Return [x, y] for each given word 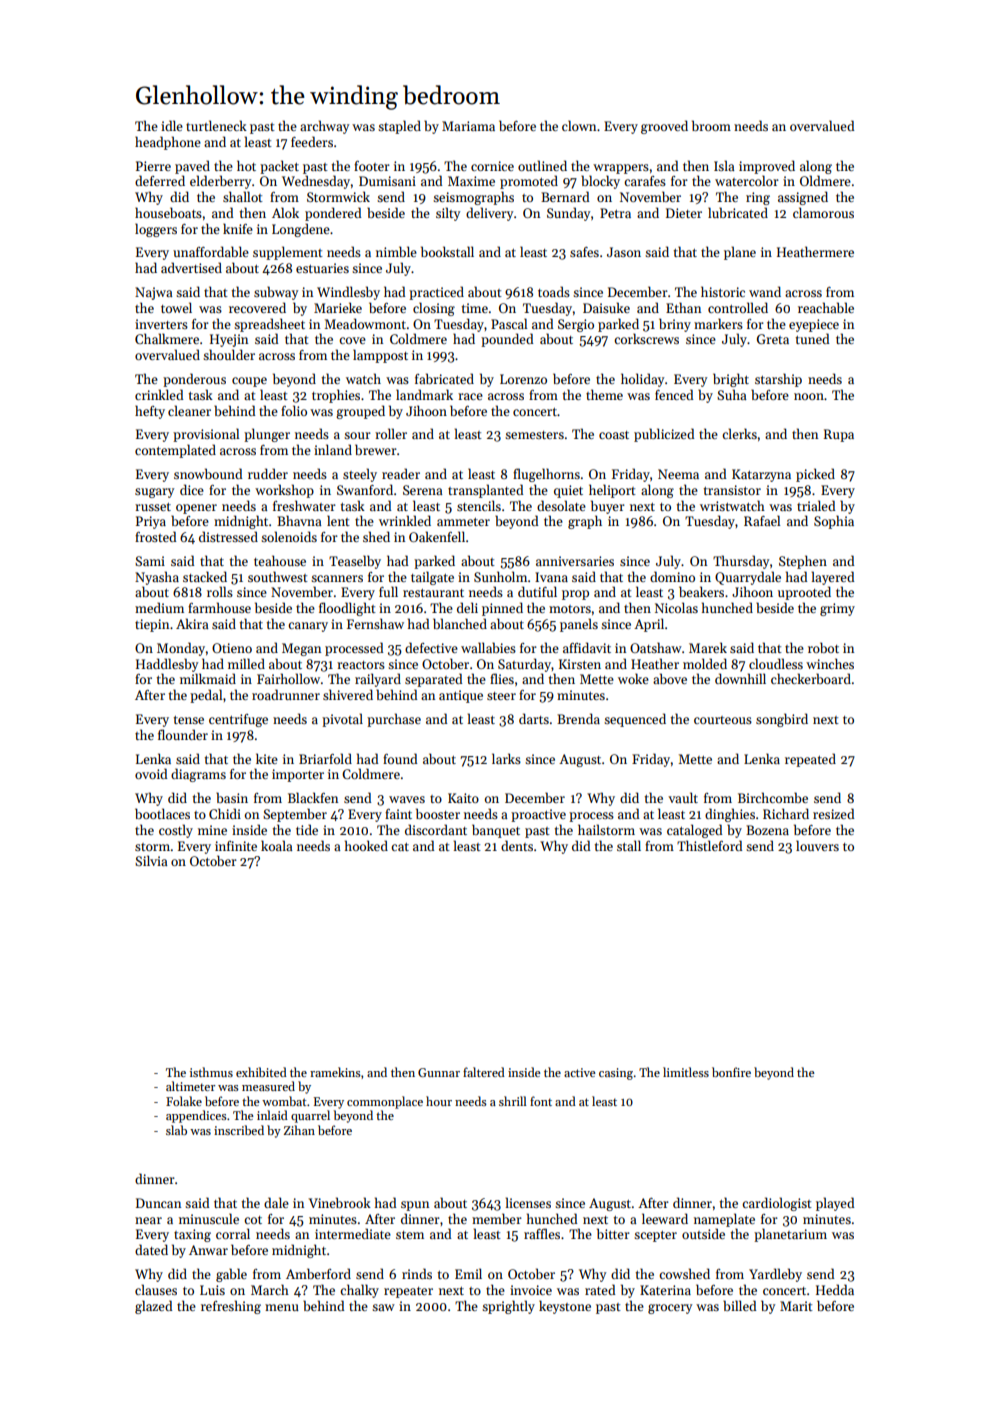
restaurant [433, 593]
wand [765, 291]
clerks [739, 433]
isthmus [211, 1072]
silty [448, 214]
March [270, 1289]
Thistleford [710, 845]
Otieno [232, 648]
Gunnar [439, 1072]
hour [439, 1101]
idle [172, 125]
